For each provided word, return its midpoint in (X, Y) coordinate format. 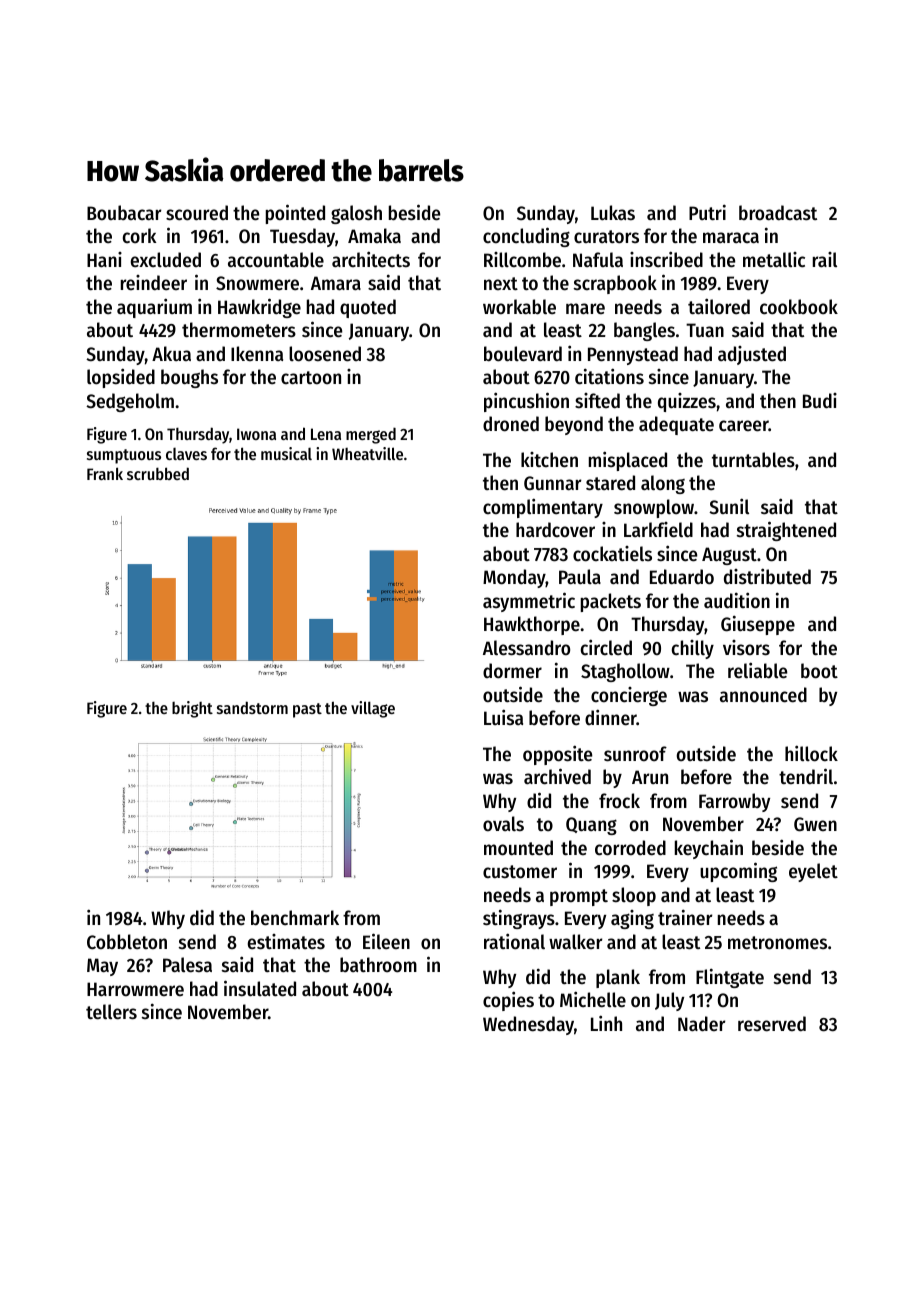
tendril (806, 776)
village (373, 709)
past (307, 710)
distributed (767, 576)
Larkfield (658, 530)
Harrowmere (135, 989)
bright (192, 709)
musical (286, 453)
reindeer (154, 283)
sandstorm (252, 707)
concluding (526, 237)
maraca (731, 238)
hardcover (555, 529)
